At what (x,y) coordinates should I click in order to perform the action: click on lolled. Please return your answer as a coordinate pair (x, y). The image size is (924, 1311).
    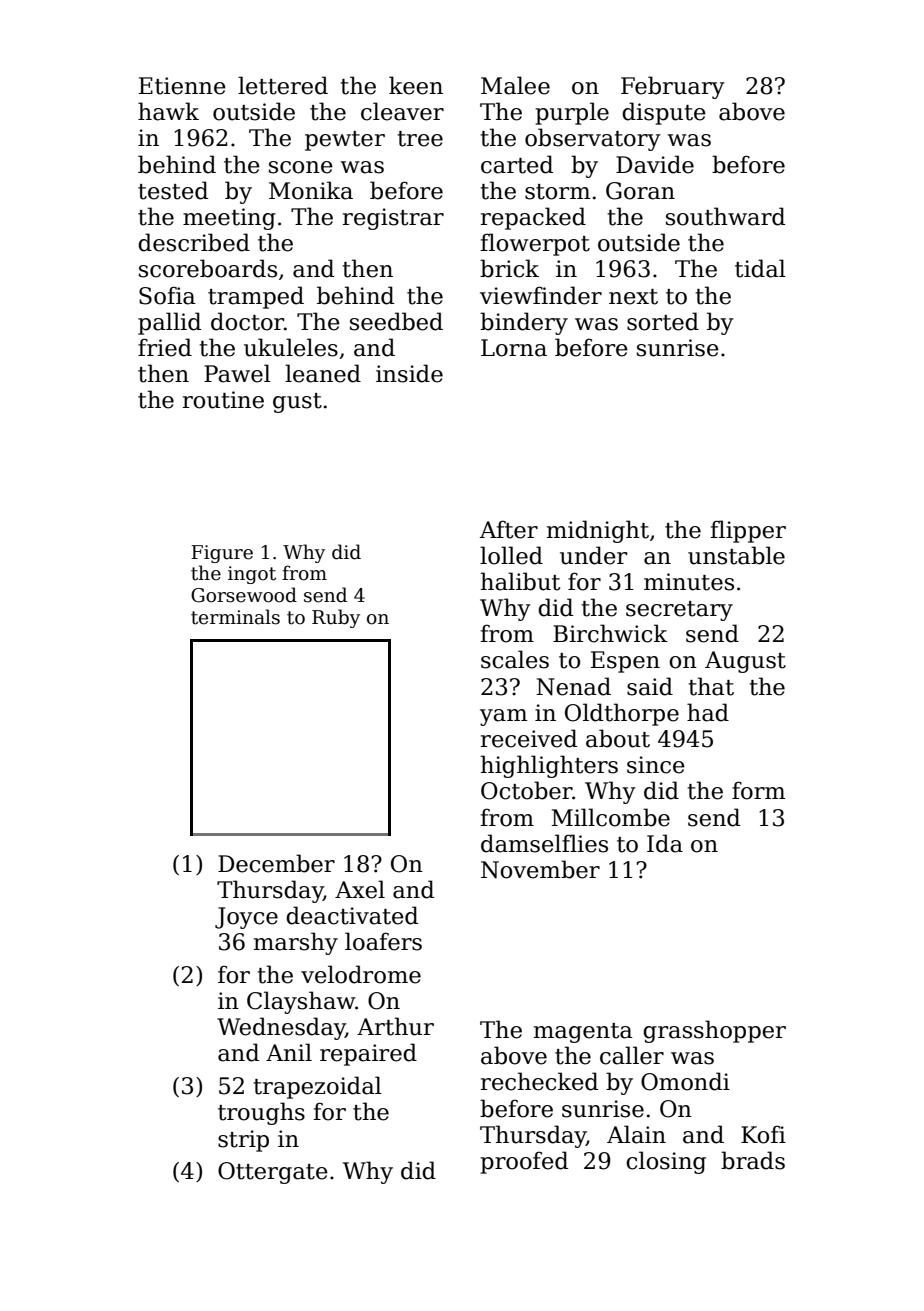
    Looking at the image, I should click on (511, 555).
